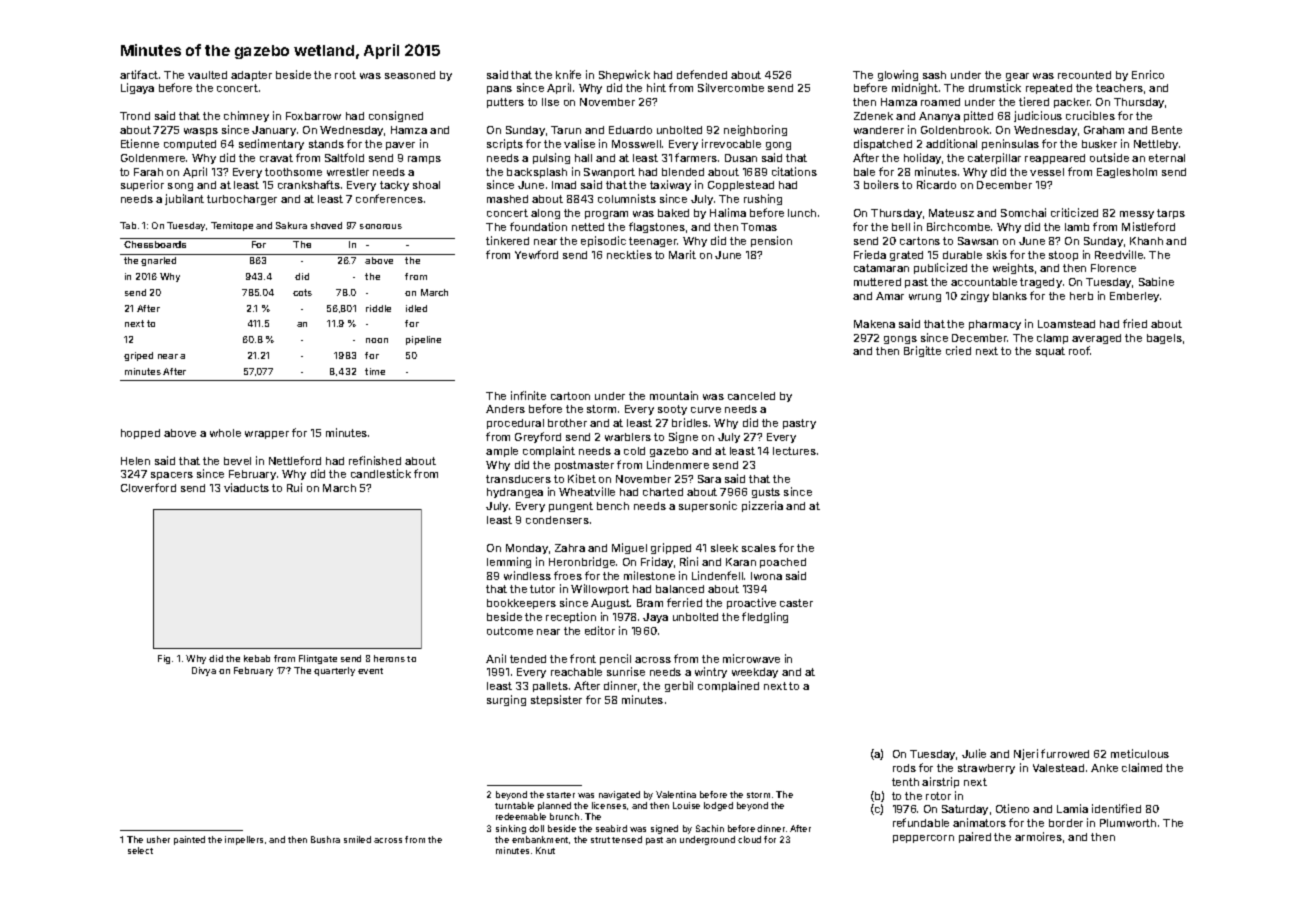 This image has height=924, width=1308. What do you see at coordinates (783, 563) in the image?
I see `poached` at bounding box center [783, 563].
